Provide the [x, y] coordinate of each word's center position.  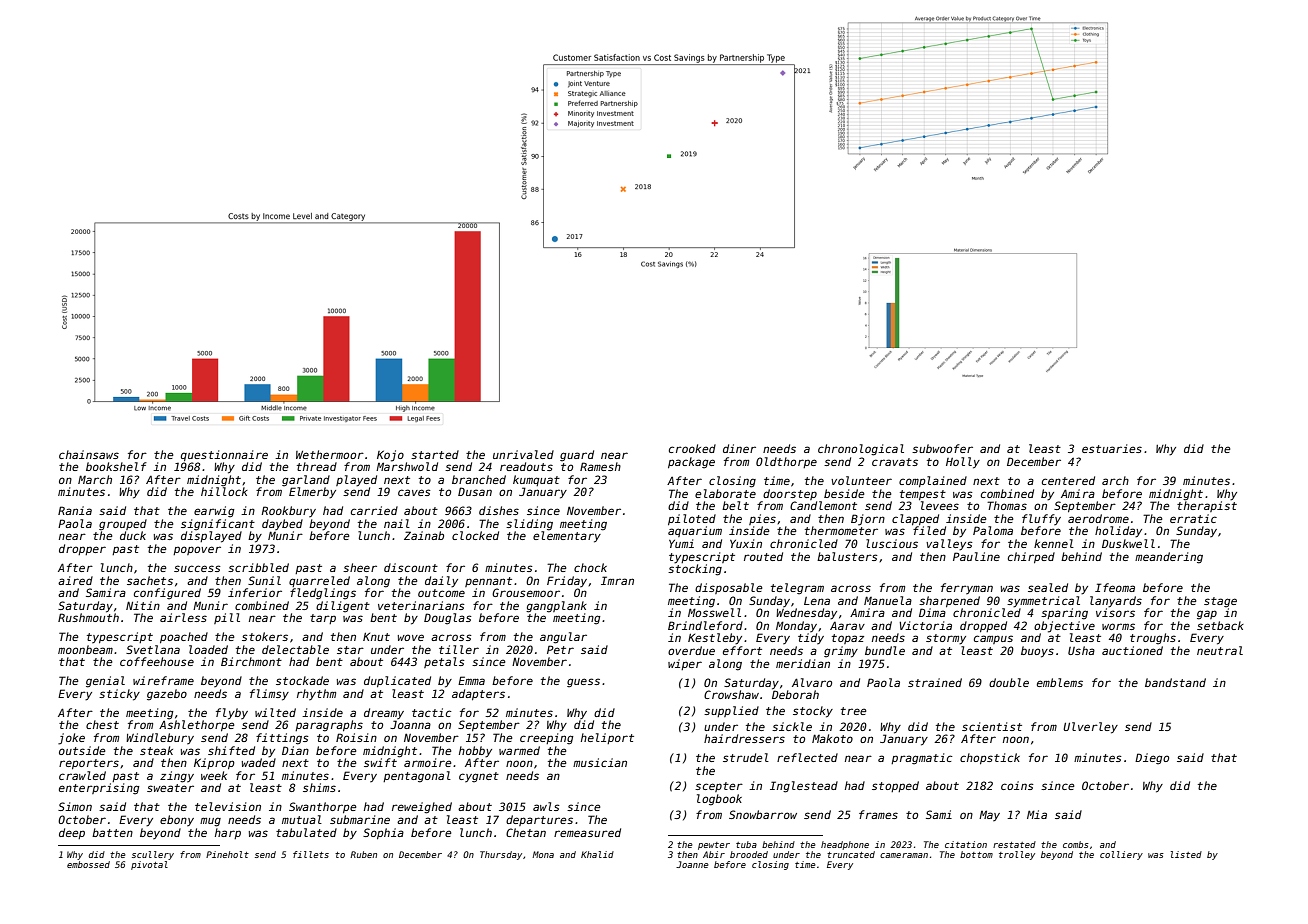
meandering [1169, 558]
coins [1017, 785]
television [228, 806]
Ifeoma [1115, 587]
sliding [529, 525]
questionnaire [224, 455]
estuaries [1112, 448]
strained [935, 682]
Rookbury [288, 511]
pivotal [149, 865]
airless [183, 617]
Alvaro [812, 682]
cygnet [479, 777]
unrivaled [523, 454]
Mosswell [714, 612]
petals [444, 662]
